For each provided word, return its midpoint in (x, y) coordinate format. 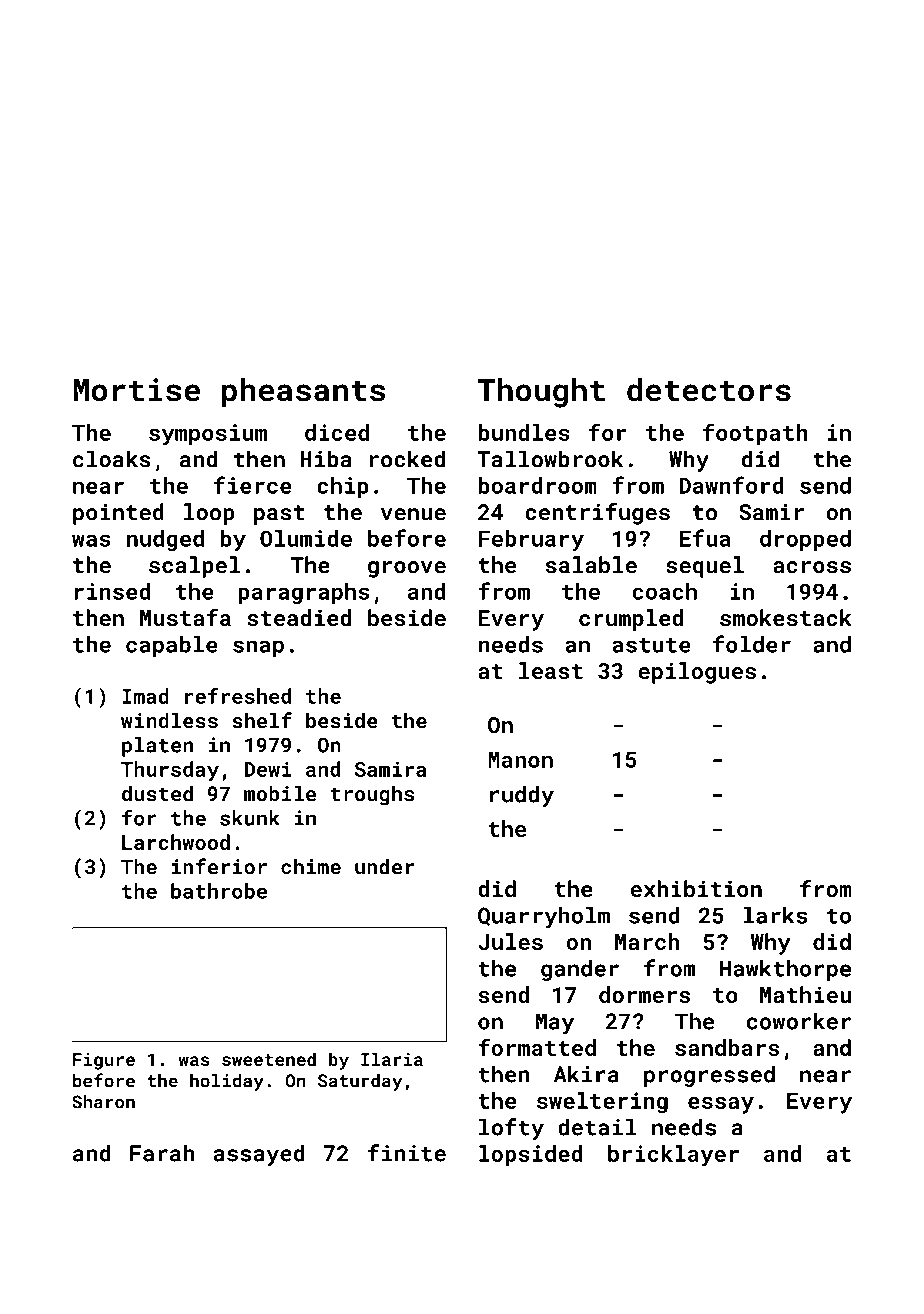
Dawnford (731, 485)
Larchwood (176, 842)
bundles (524, 432)
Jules (510, 941)
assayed (259, 1155)
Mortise (136, 390)
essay (721, 1105)
